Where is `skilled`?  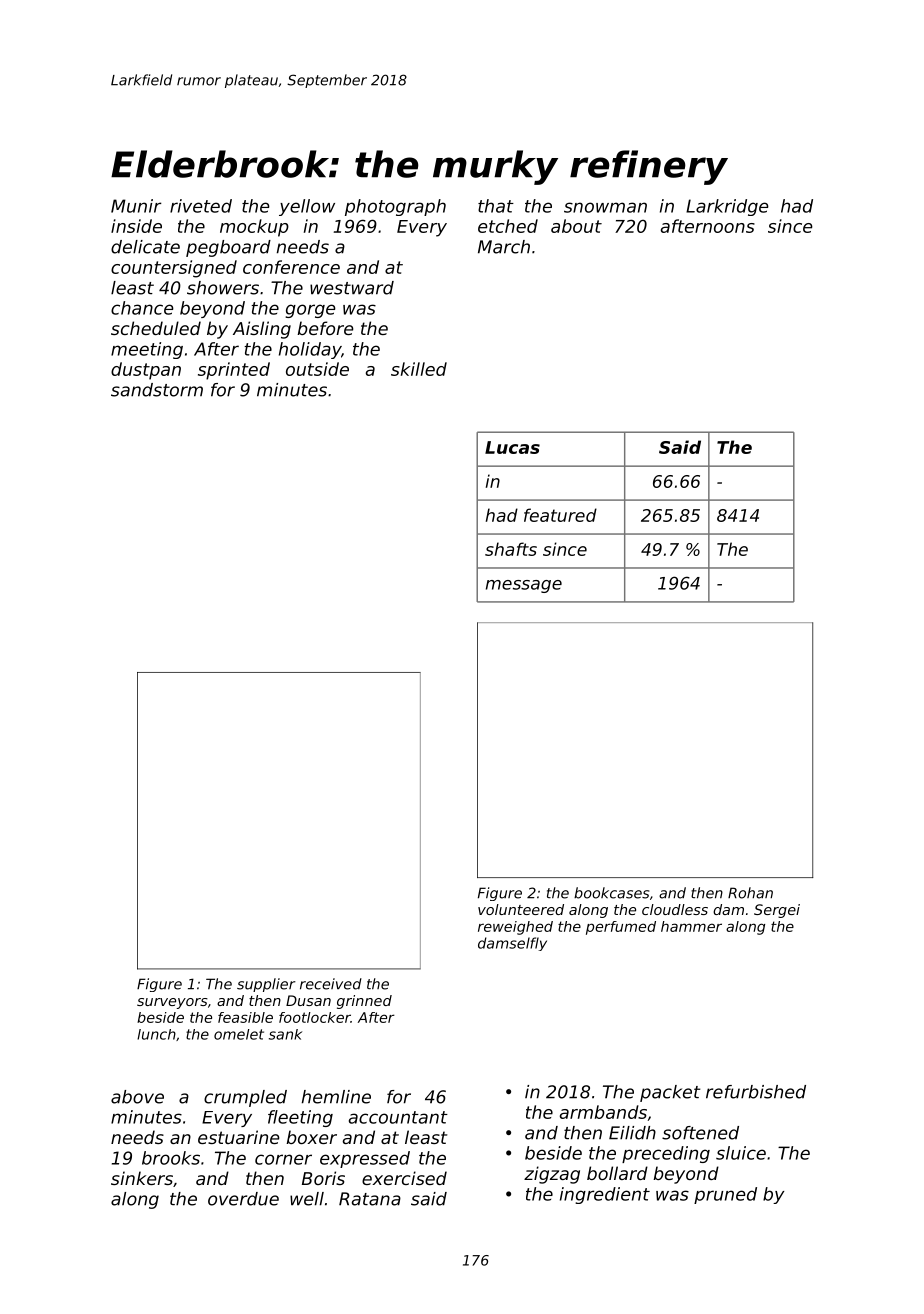
skilled is located at coordinates (419, 369).
